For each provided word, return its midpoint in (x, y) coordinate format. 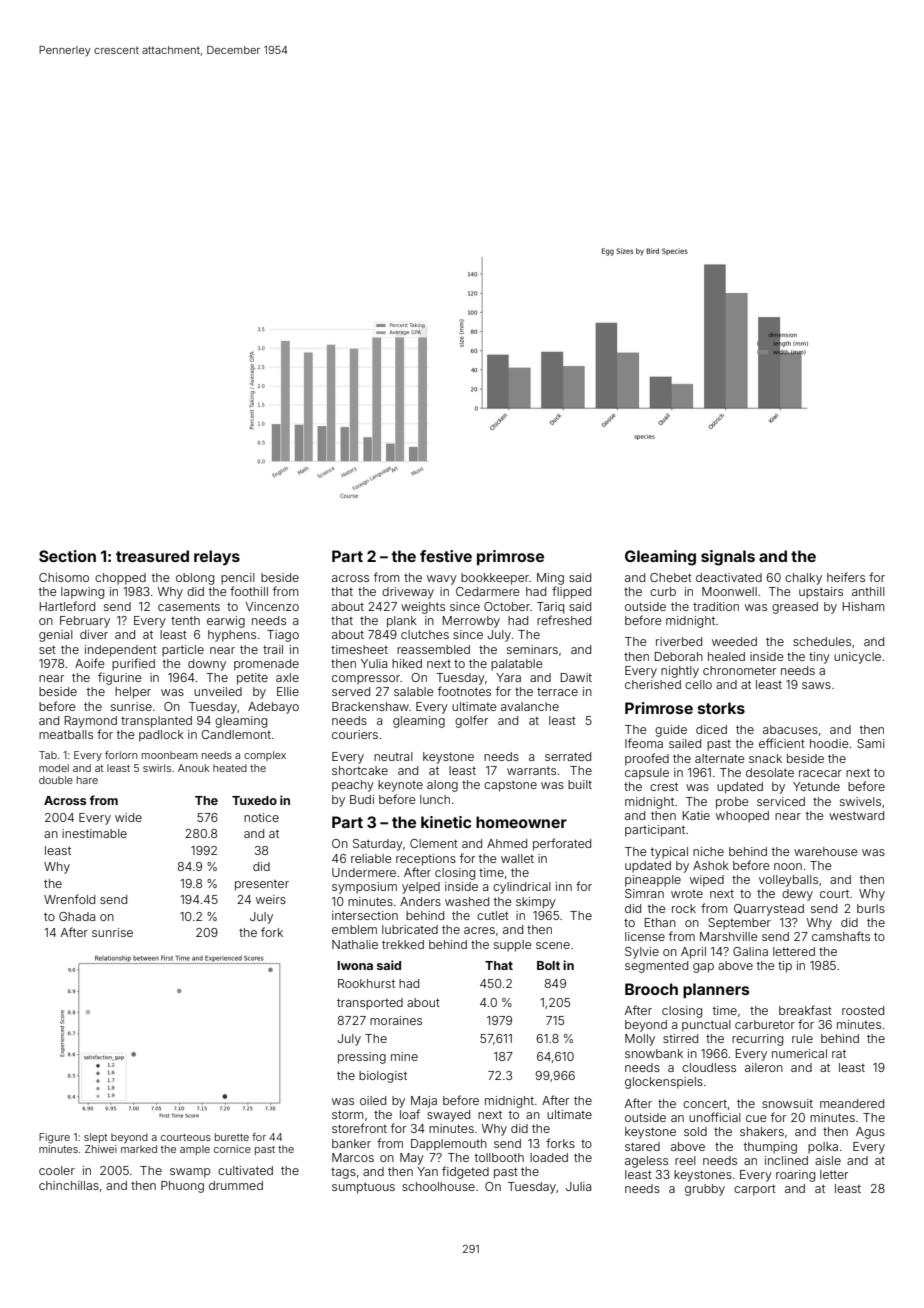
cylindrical (522, 888)
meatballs (66, 734)
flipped (571, 592)
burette (232, 1137)
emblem (354, 929)
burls (871, 908)
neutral (393, 756)
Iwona (355, 965)
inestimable (94, 833)
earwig (226, 622)
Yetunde (816, 786)
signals (728, 558)
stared (642, 1146)
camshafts (841, 936)
